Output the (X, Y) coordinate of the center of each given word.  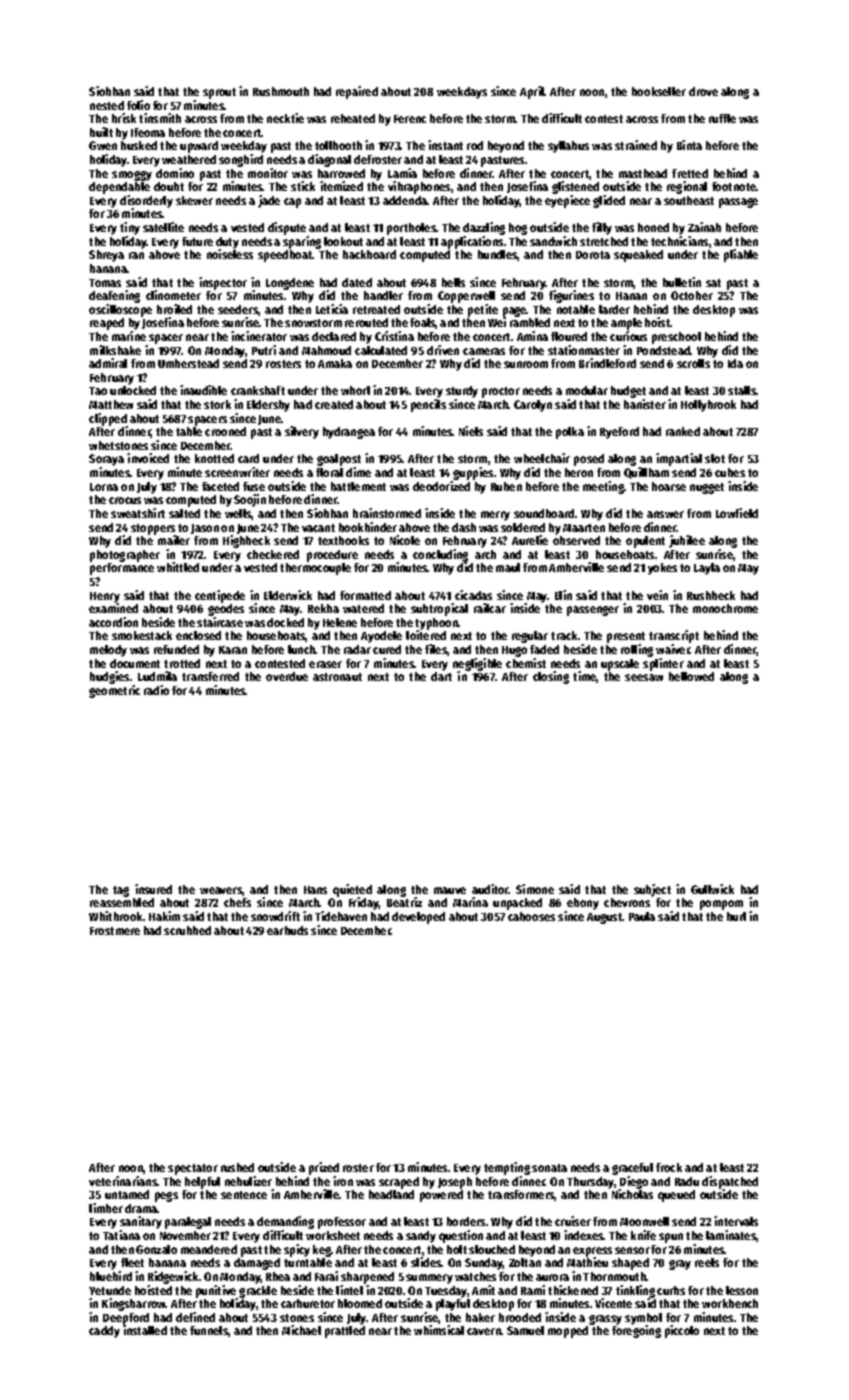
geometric (114, 691)
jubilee (687, 541)
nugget (707, 488)
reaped (107, 324)
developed (418, 918)
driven (443, 350)
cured (387, 649)
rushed (237, 1167)
